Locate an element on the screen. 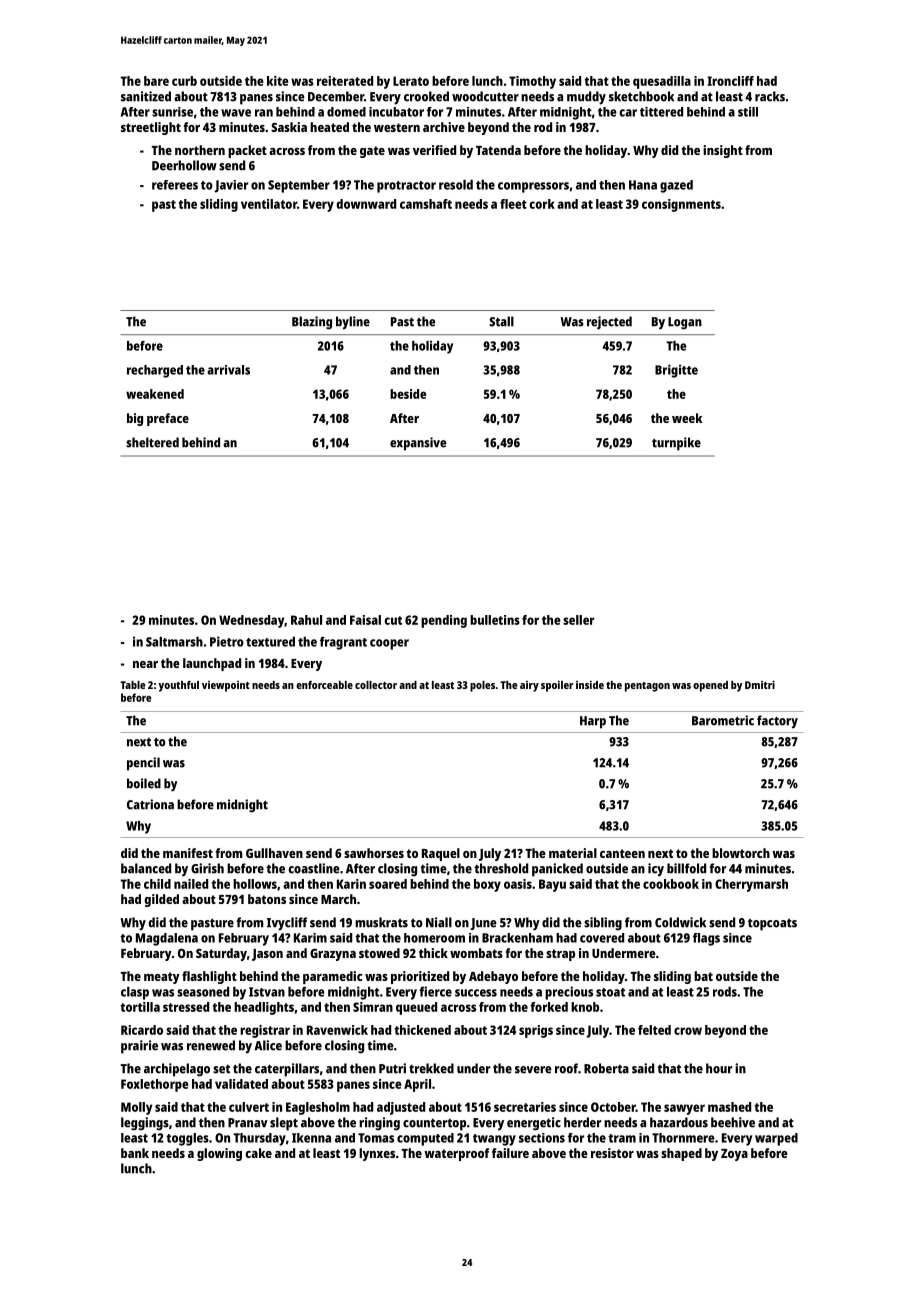  bare is located at coordinates (156, 81).
